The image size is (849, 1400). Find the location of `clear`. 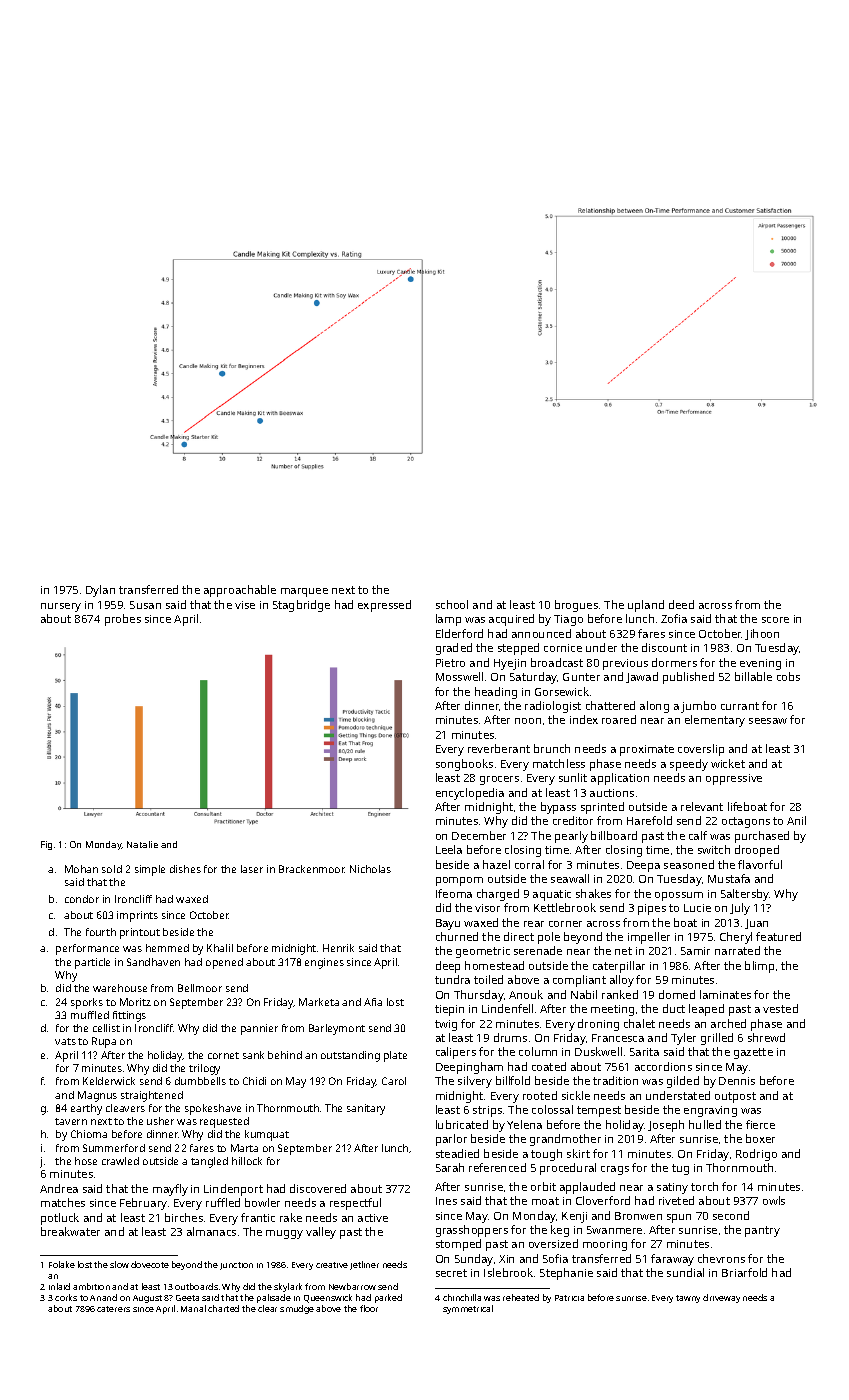

clear is located at coordinates (267, 1308).
